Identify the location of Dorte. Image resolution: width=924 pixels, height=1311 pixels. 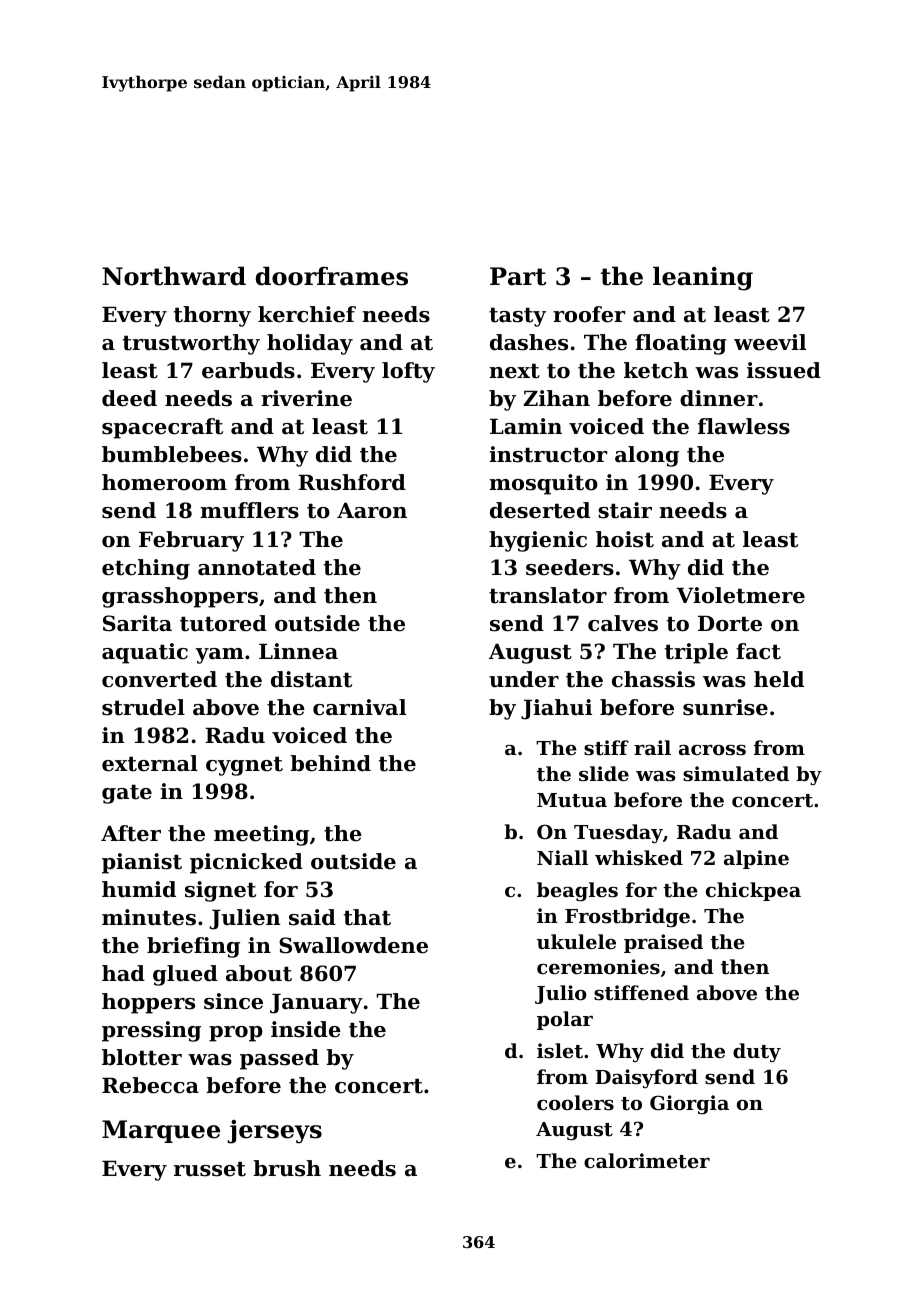
(730, 623).
